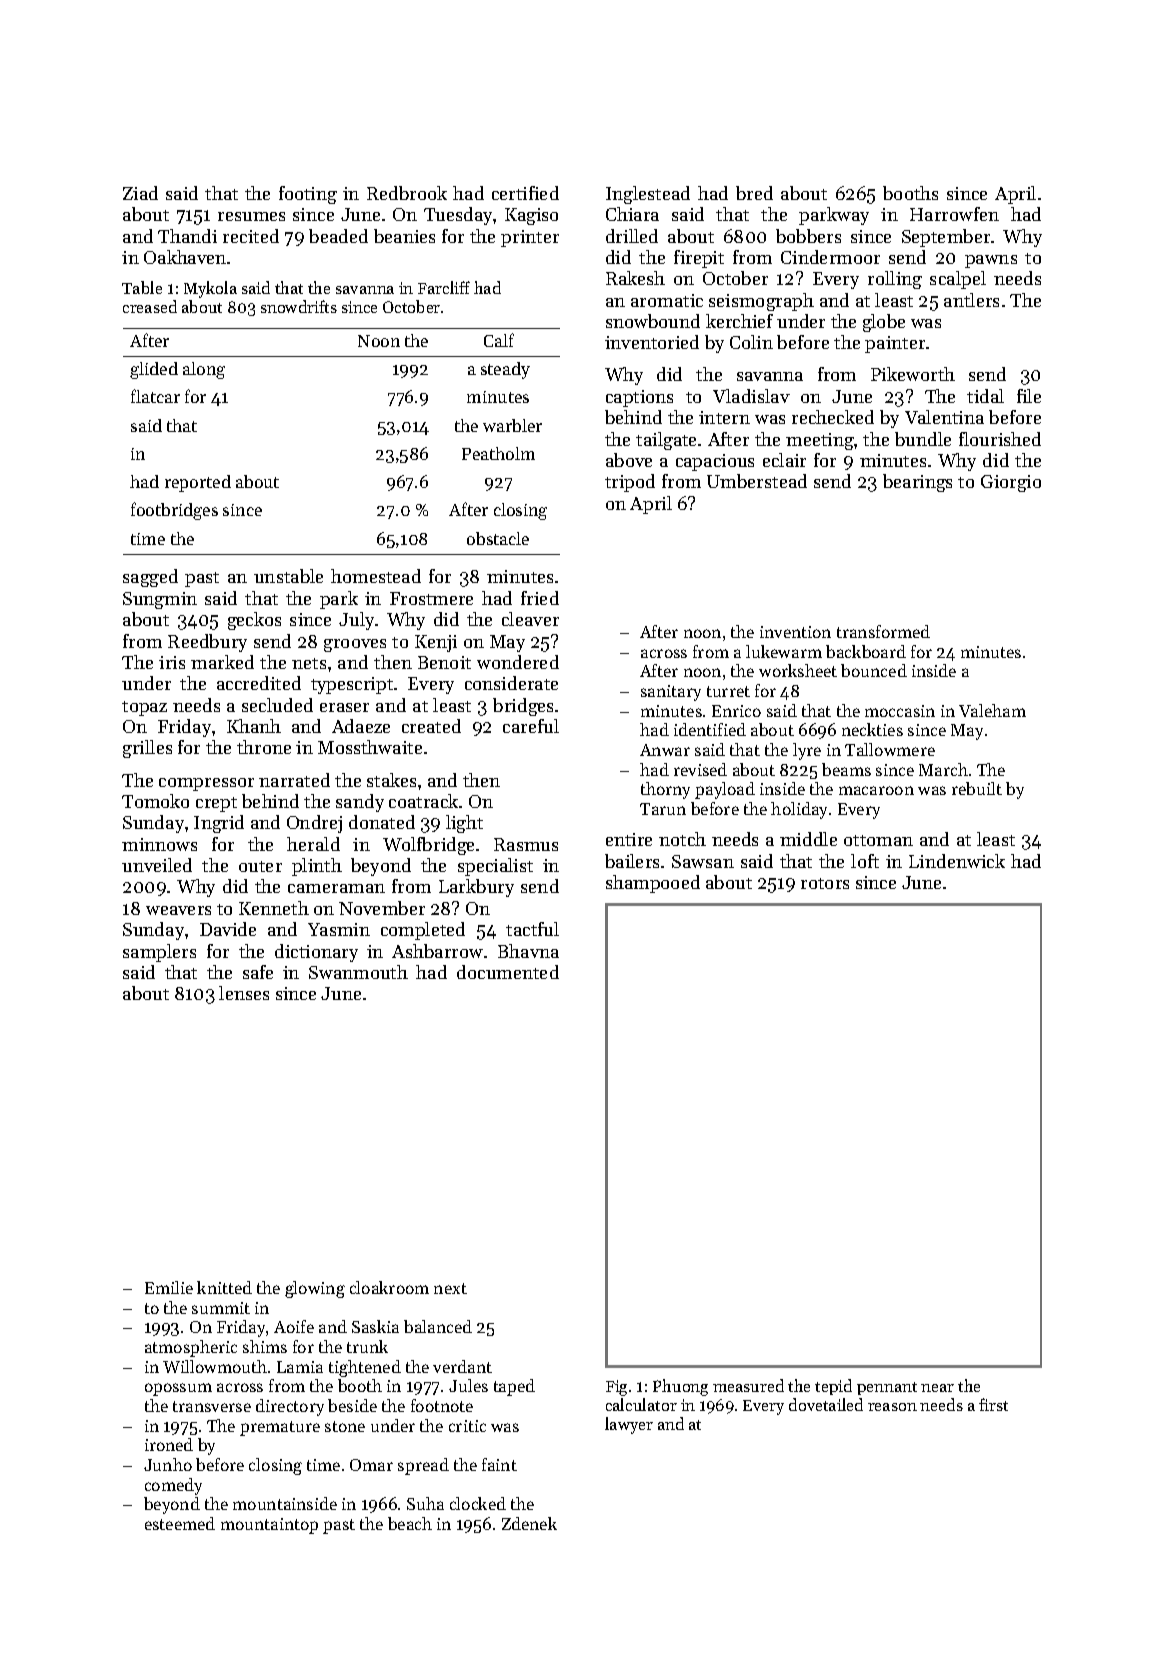 This screenshot has width=1165, height=1654. Describe the element at coordinates (254, 621) in the screenshot. I see `geckos` at that location.
